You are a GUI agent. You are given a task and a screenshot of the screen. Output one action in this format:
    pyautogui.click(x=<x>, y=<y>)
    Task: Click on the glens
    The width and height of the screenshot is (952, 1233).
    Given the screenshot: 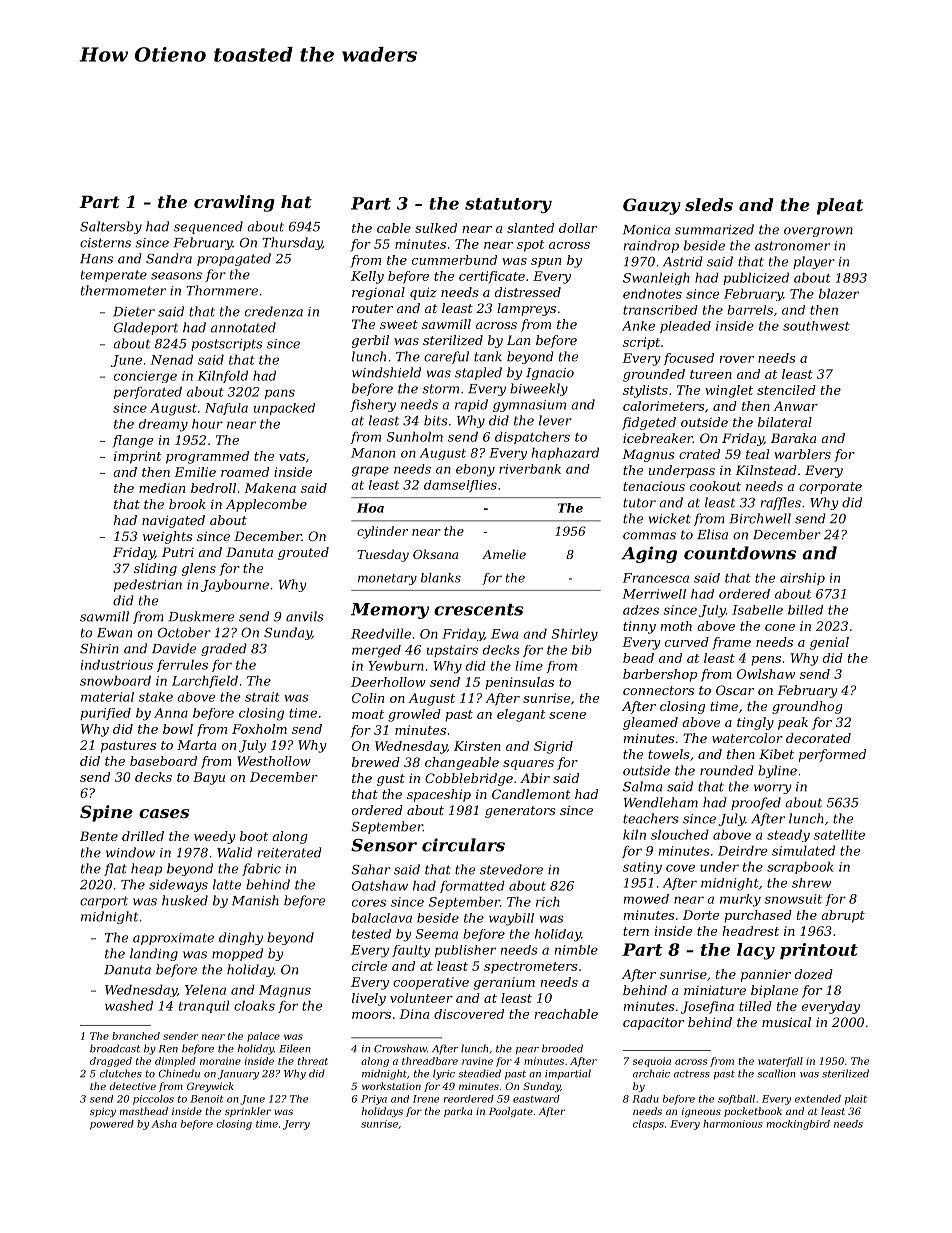 What is the action you would take?
    pyautogui.click(x=199, y=569)
